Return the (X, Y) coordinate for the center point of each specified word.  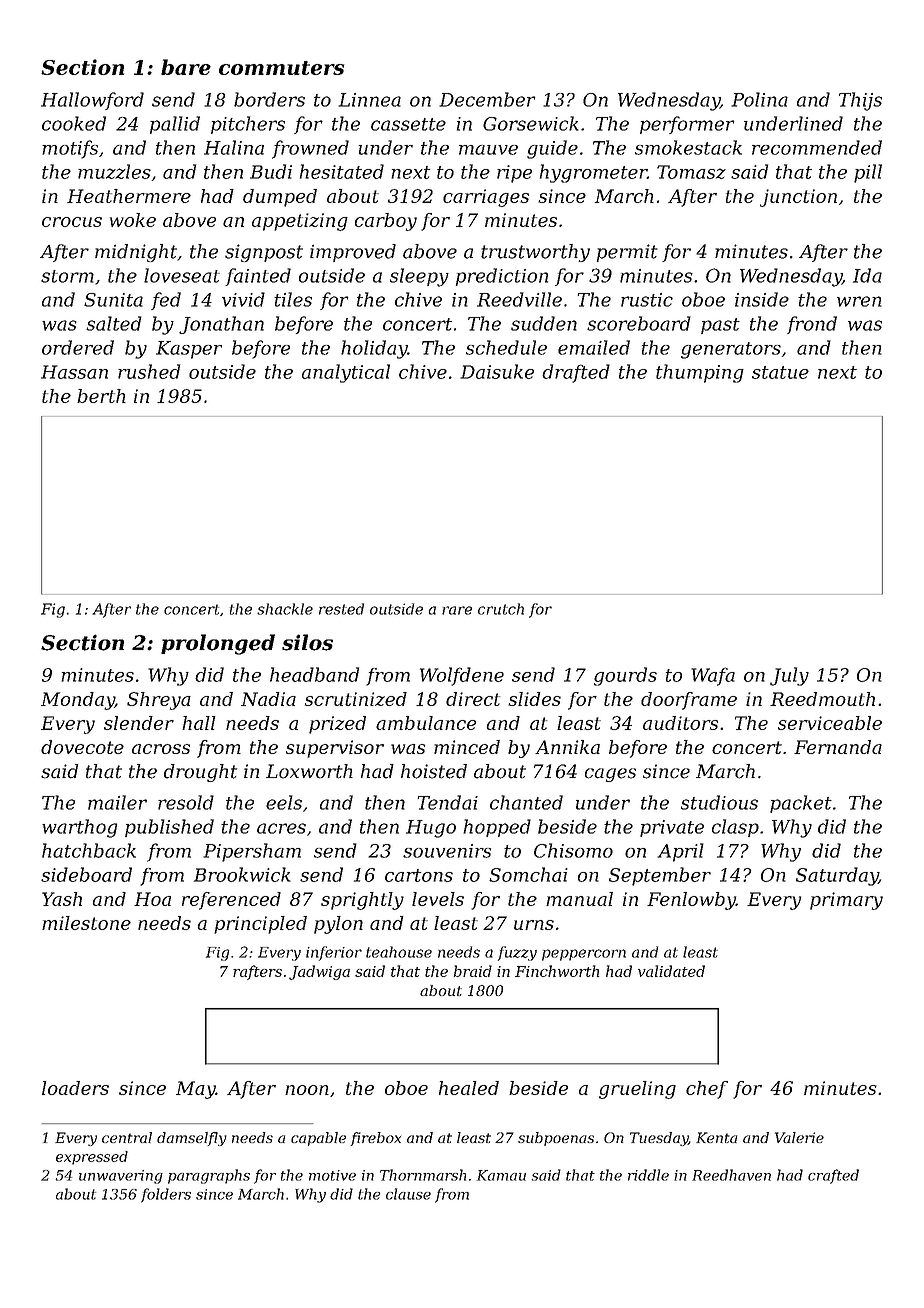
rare (457, 610)
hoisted (434, 771)
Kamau (501, 1175)
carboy (386, 222)
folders (166, 1195)
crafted (833, 1176)
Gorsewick (531, 123)
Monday (78, 701)
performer (687, 125)
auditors (680, 723)
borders (269, 99)
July (789, 676)
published (169, 828)
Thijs (860, 101)
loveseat (182, 275)
